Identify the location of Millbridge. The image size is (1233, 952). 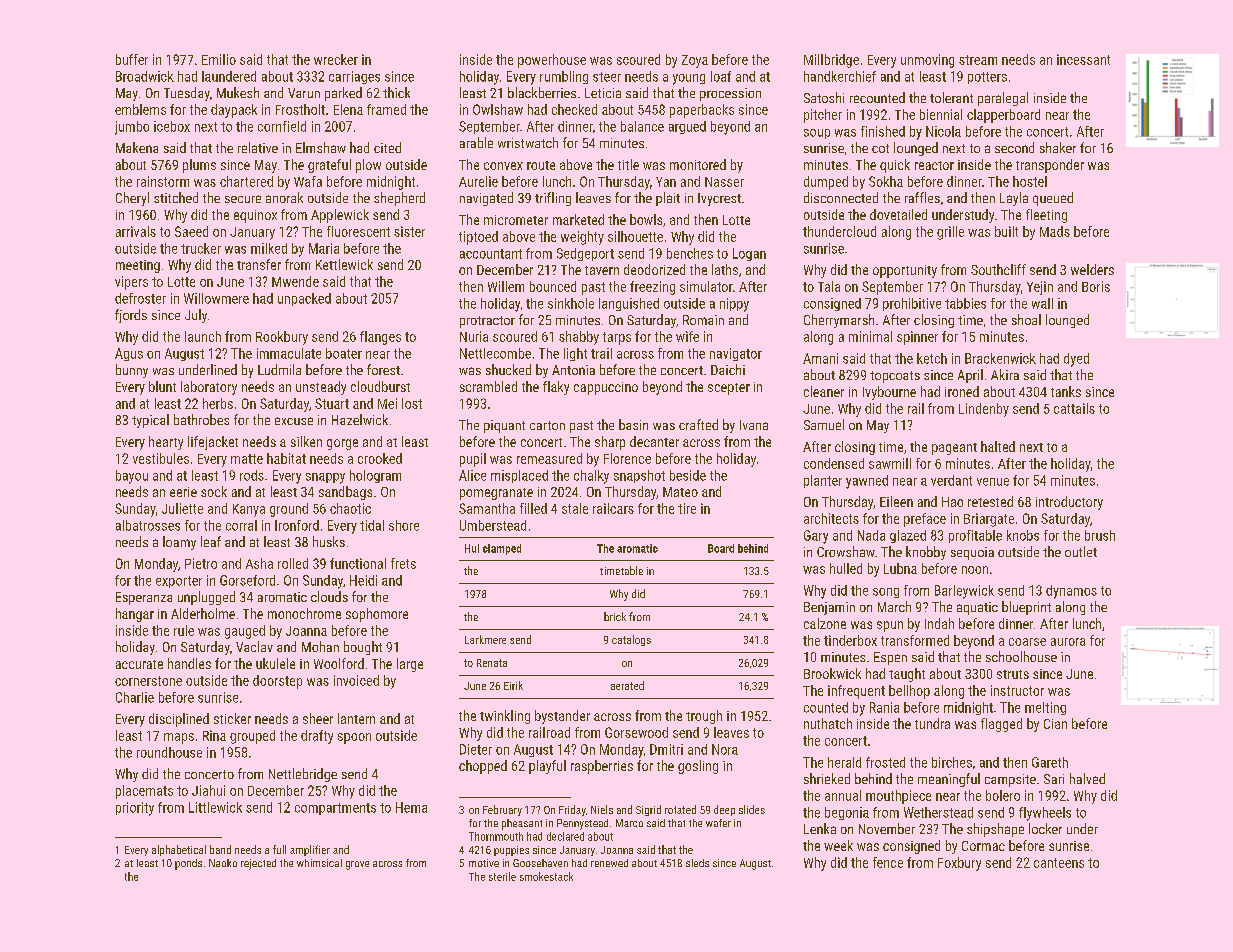
(831, 61).
